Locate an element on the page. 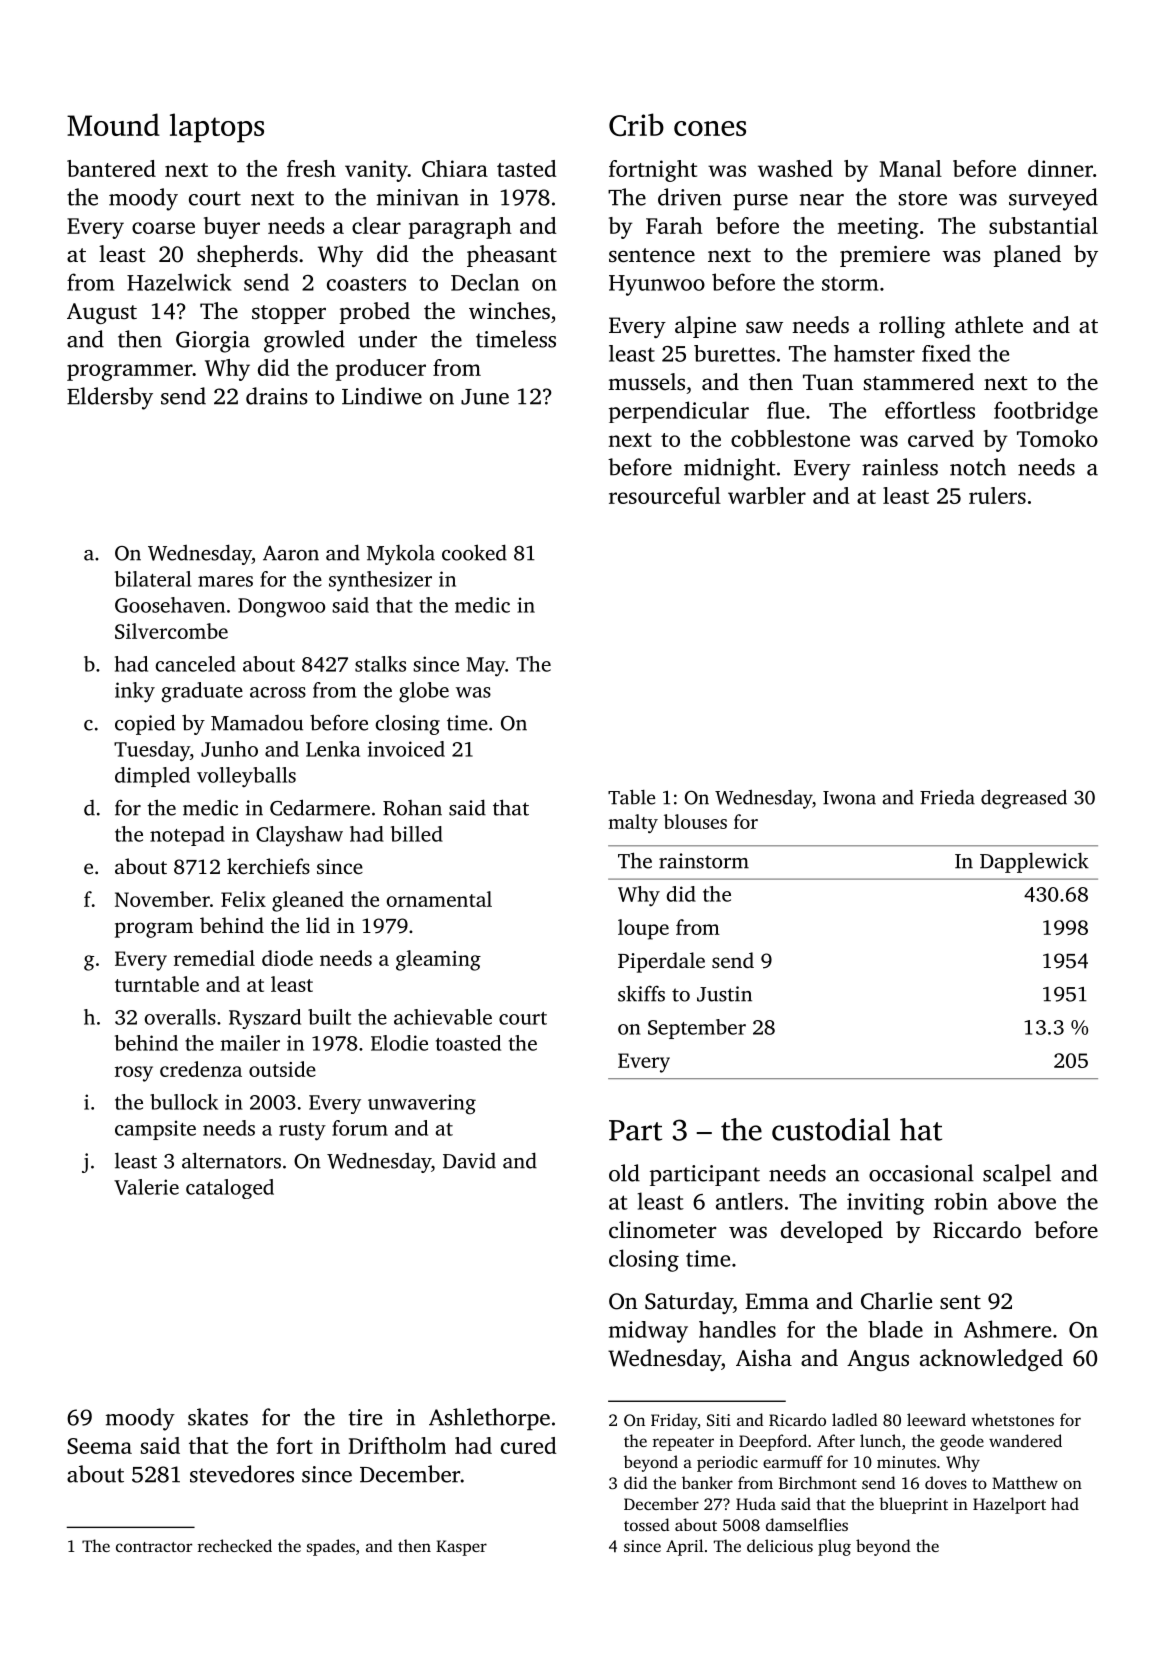 This page has width=1165, height=1654. loupe is located at coordinates (643, 929).
